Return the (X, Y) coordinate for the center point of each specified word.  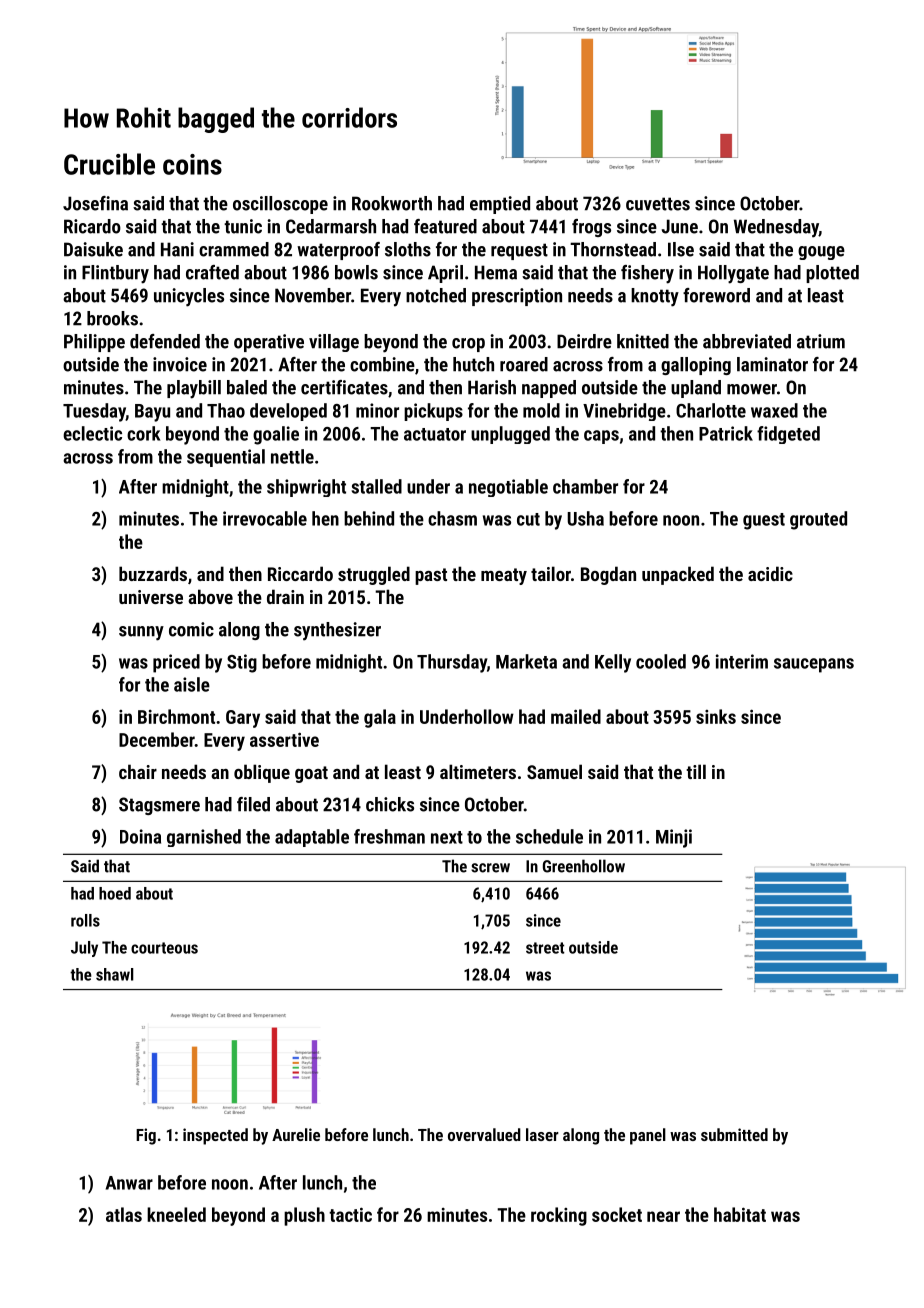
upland (696, 389)
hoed (115, 893)
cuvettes (658, 204)
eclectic (92, 433)
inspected (215, 1136)
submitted (734, 1134)
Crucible (109, 164)
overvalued (484, 1134)
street (545, 948)
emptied (500, 205)
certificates (344, 387)
